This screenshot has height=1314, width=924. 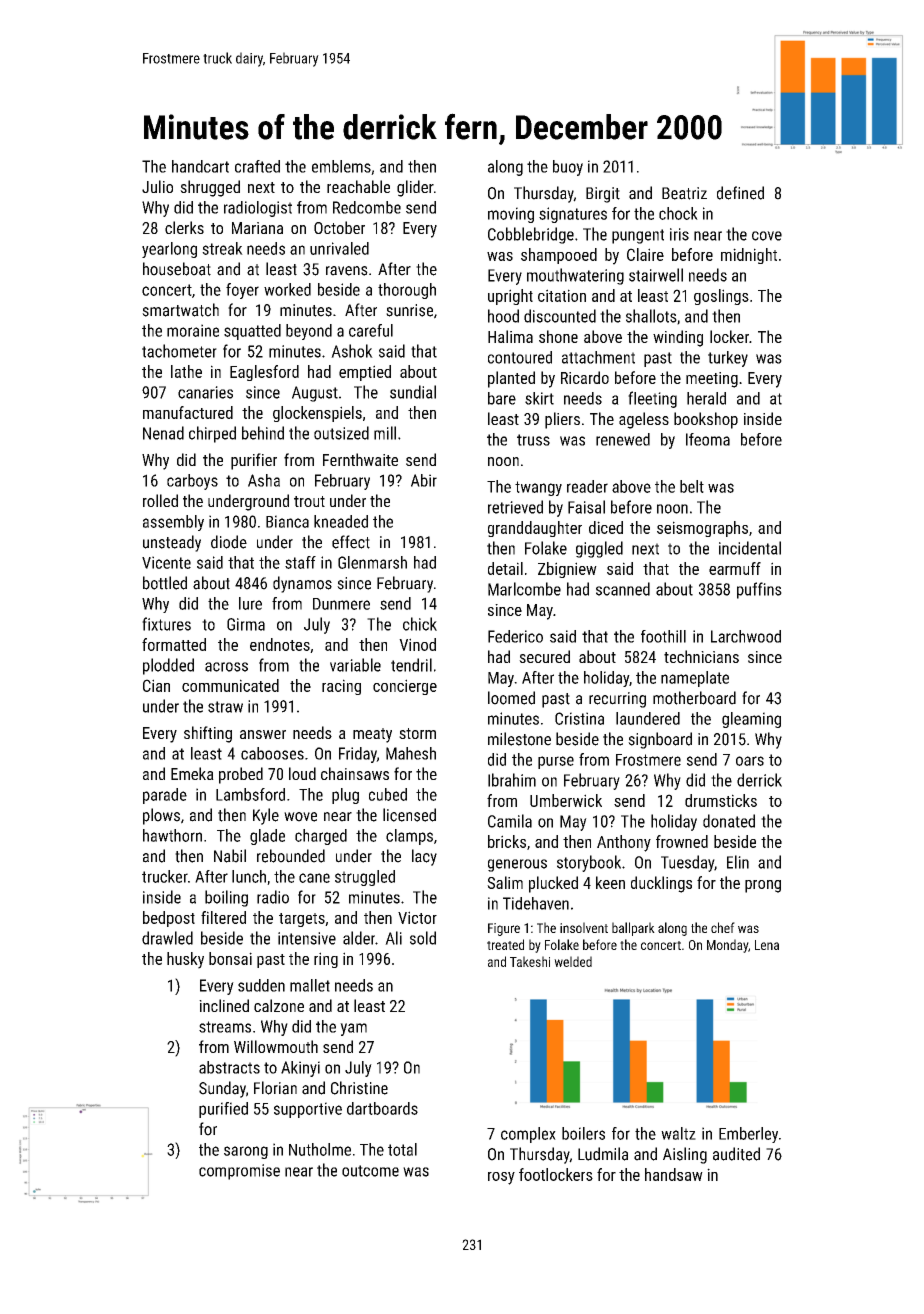 I want to click on complex, so click(x=528, y=1135).
